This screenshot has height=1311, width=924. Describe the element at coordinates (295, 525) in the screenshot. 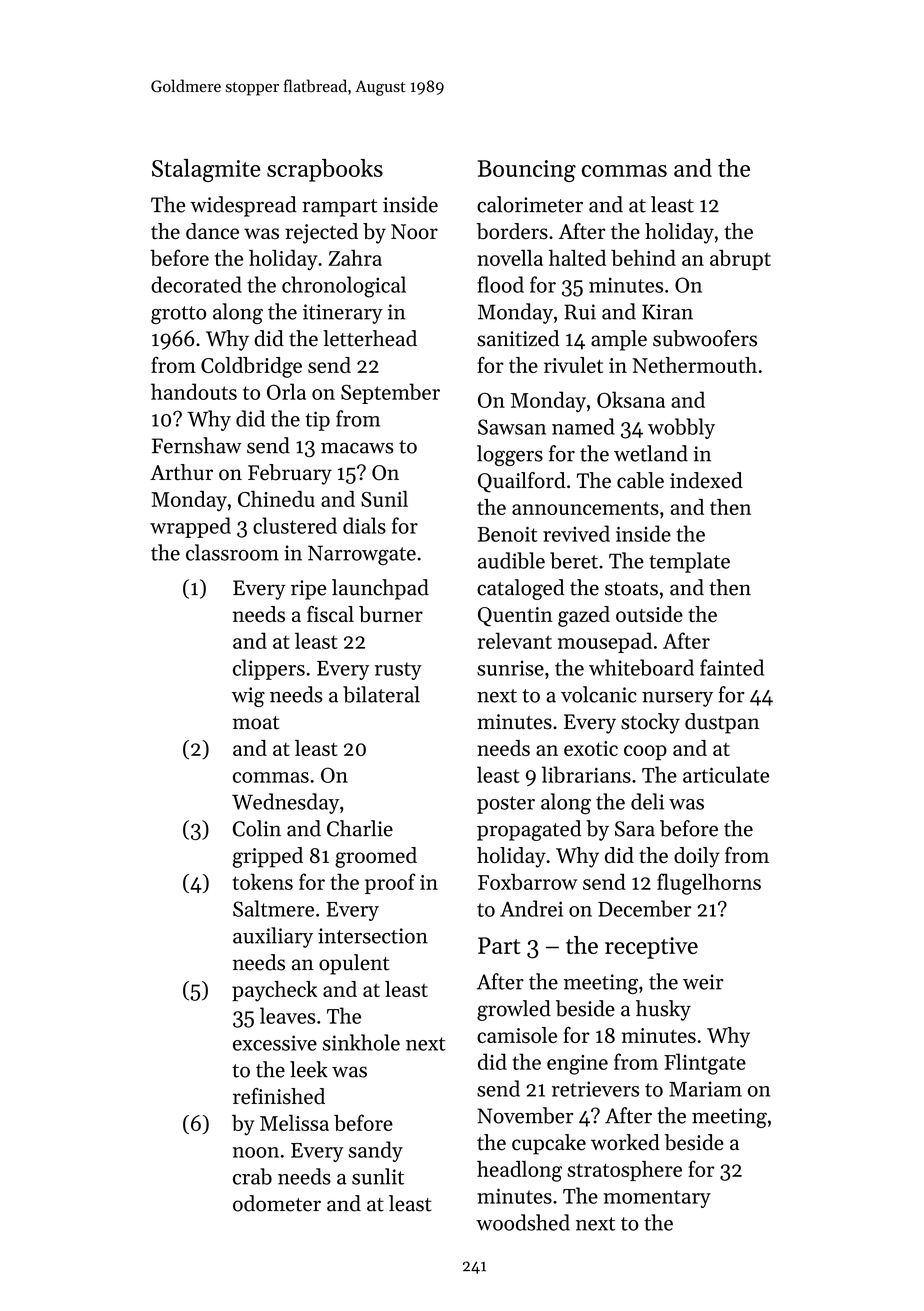

I see `clustered` at that location.
